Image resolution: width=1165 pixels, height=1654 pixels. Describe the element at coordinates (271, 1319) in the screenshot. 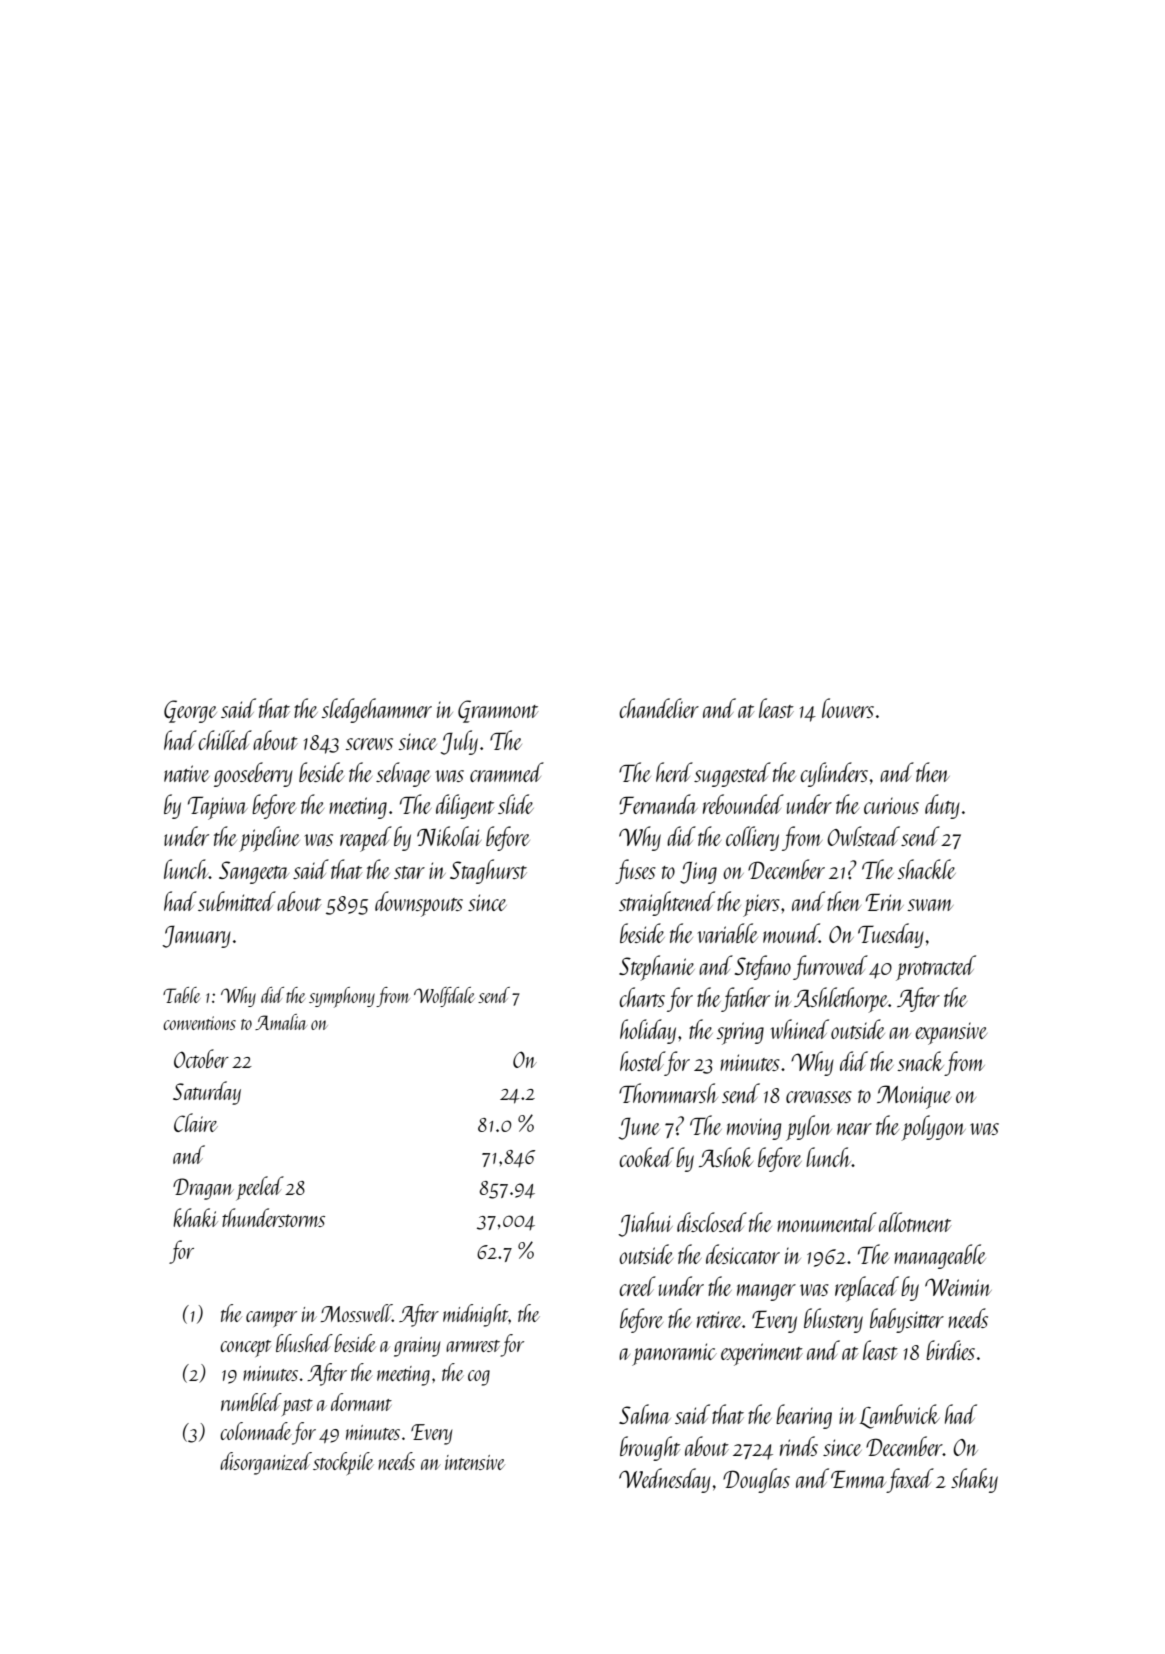

I see `camper` at that location.
